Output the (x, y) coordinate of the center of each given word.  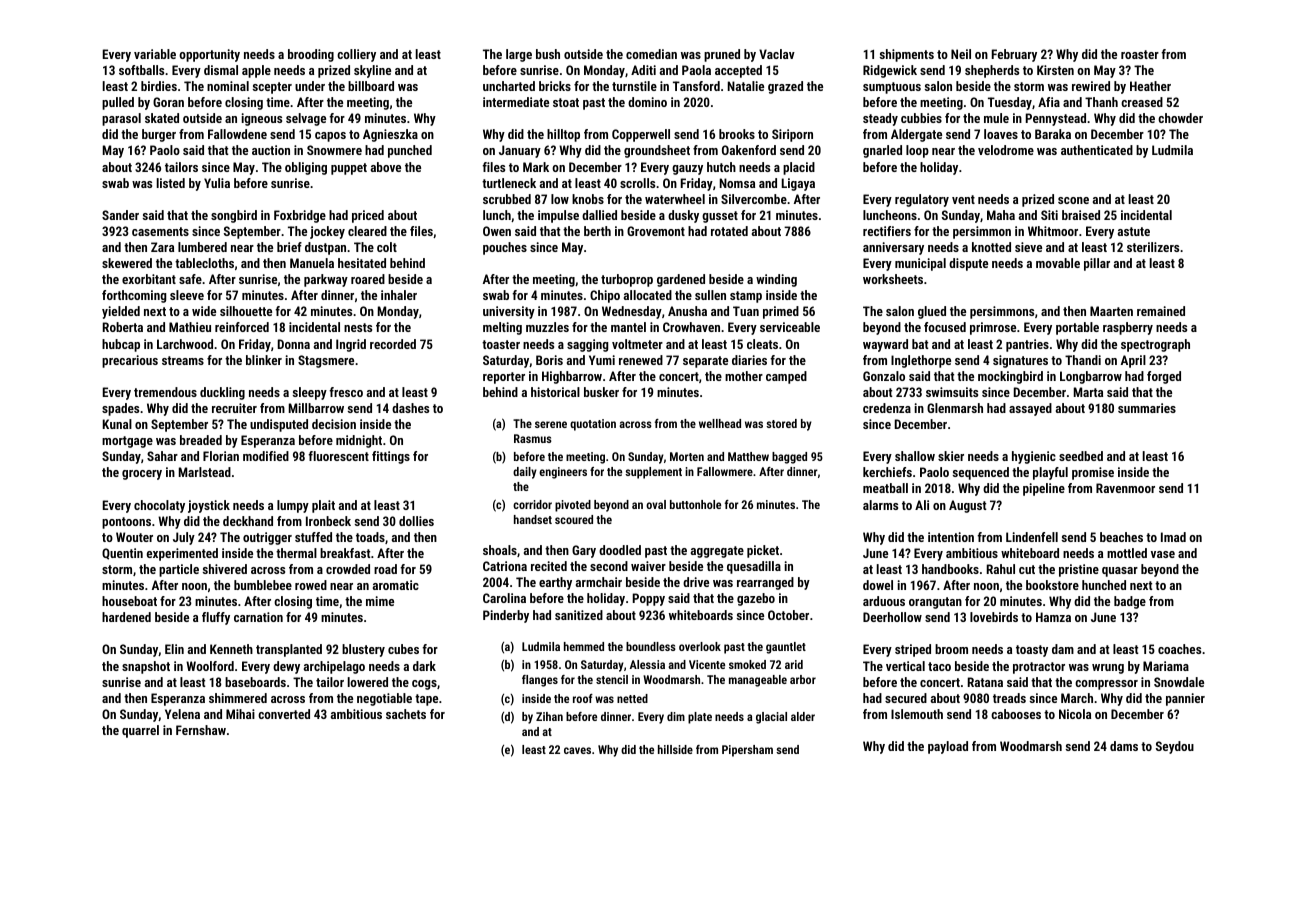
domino (647, 102)
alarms (880, 505)
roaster (1140, 54)
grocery (142, 475)
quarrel (140, 731)
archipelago (334, 667)
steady (880, 119)
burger (159, 135)
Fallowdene (237, 134)
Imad (1173, 537)
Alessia (647, 664)
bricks (555, 86)
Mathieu (190, 327)
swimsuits (952, 392)
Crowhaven (691, 327)
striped (913, 650)
